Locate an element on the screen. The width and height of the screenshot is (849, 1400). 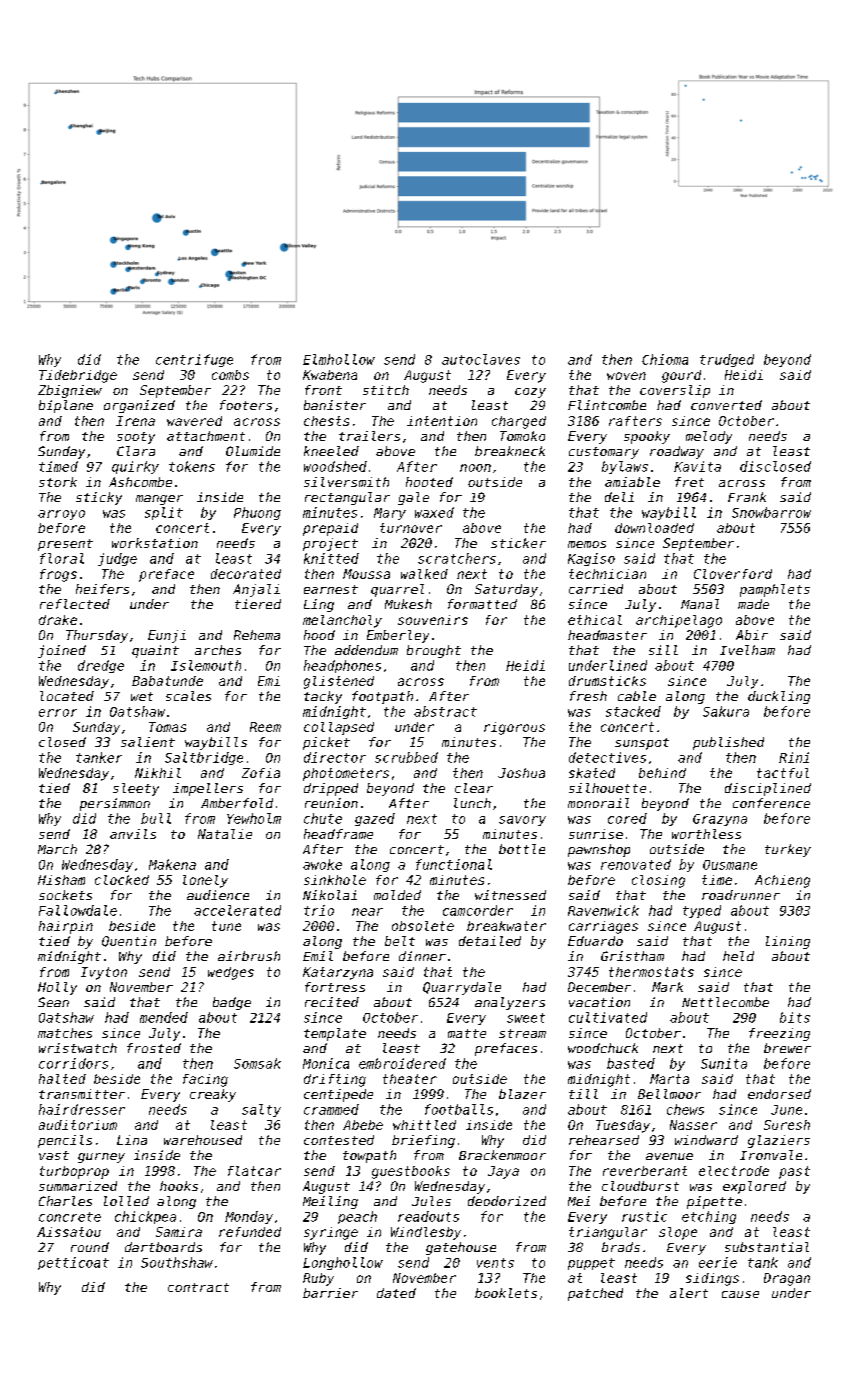
sleety is located at coordinates (136, 789).
